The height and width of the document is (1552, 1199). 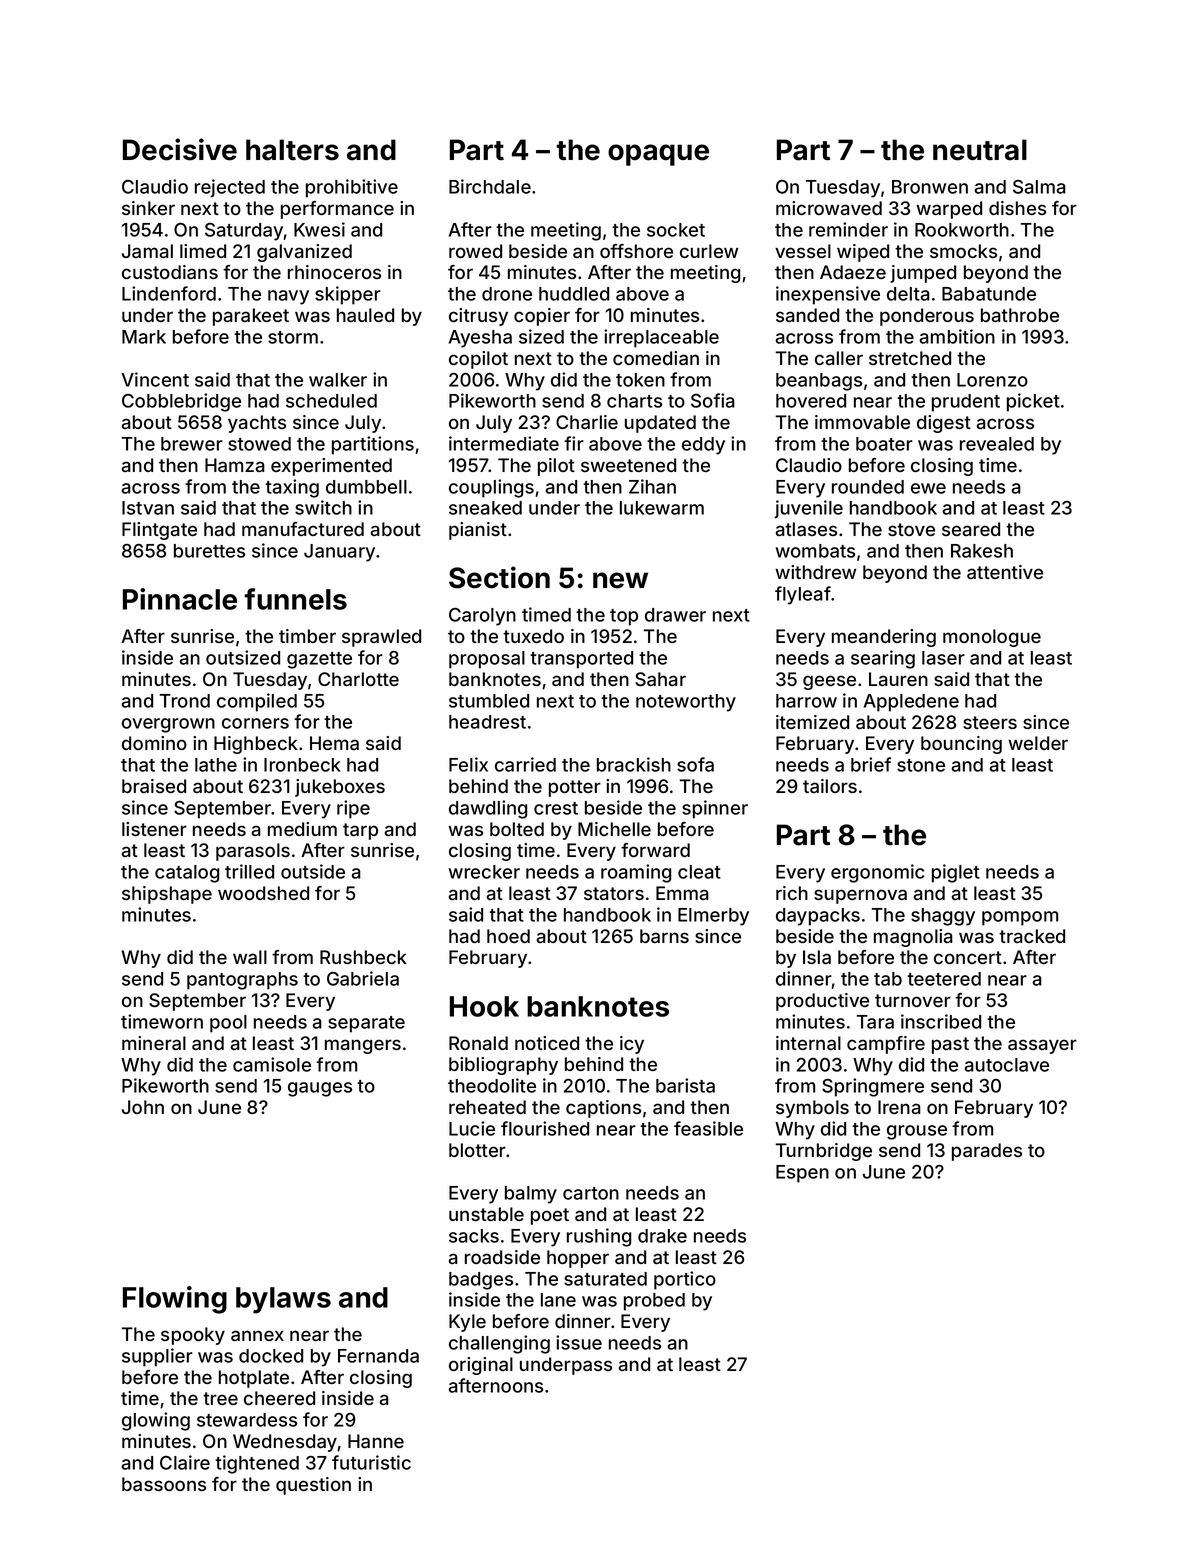 I want to click on tailors, so click(x=830, y=786).
